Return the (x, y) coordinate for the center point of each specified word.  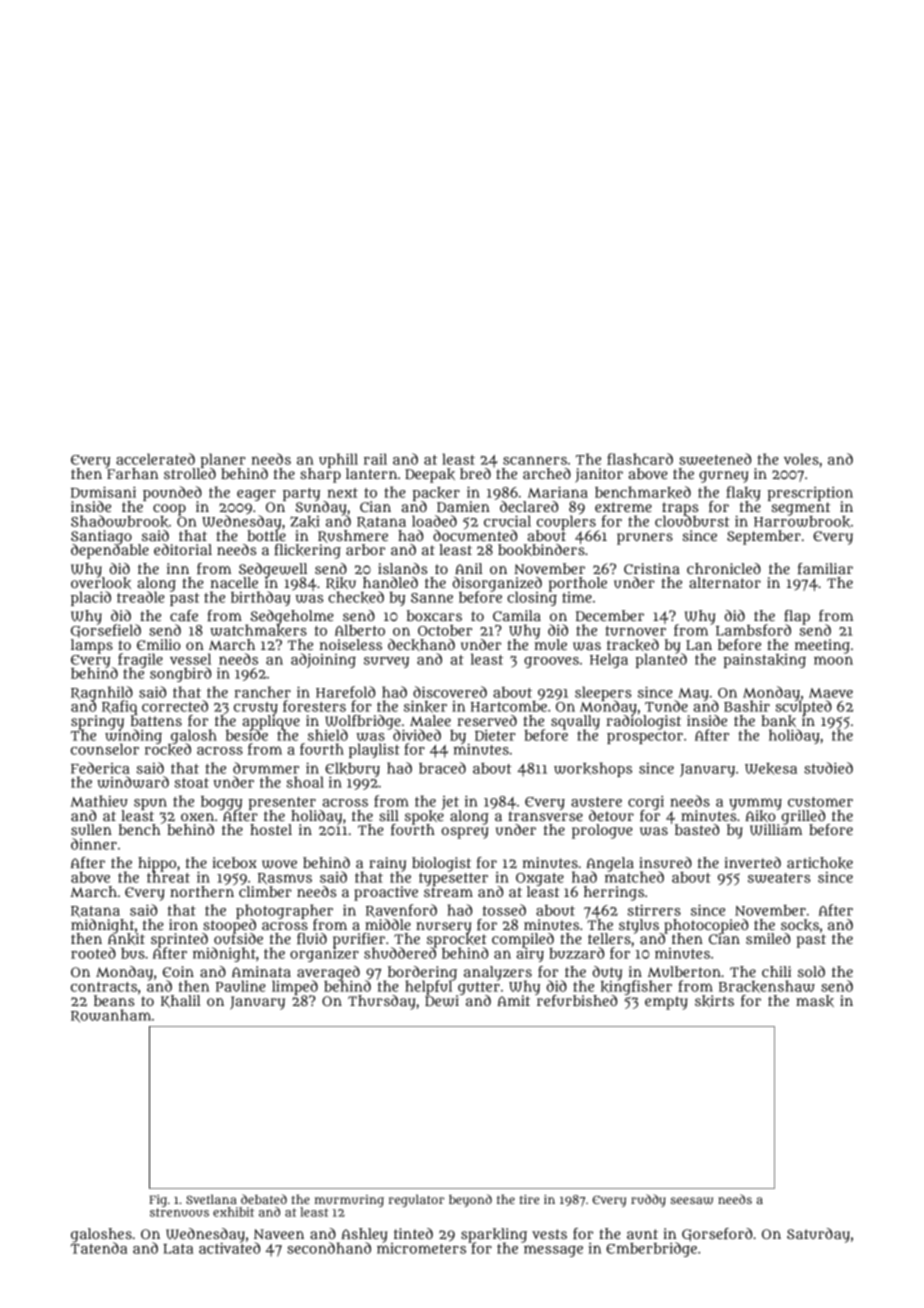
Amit (513, 1000)
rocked (168, 750)
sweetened (715, 459)
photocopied (706, 926)
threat (168, 877)
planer (223, 460)
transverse (546, 816)
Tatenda (99, 1248)
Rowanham (111, 1015)
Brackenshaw (767, 986)
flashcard (640, 459)
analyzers (498, 973)
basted (697, 829)
